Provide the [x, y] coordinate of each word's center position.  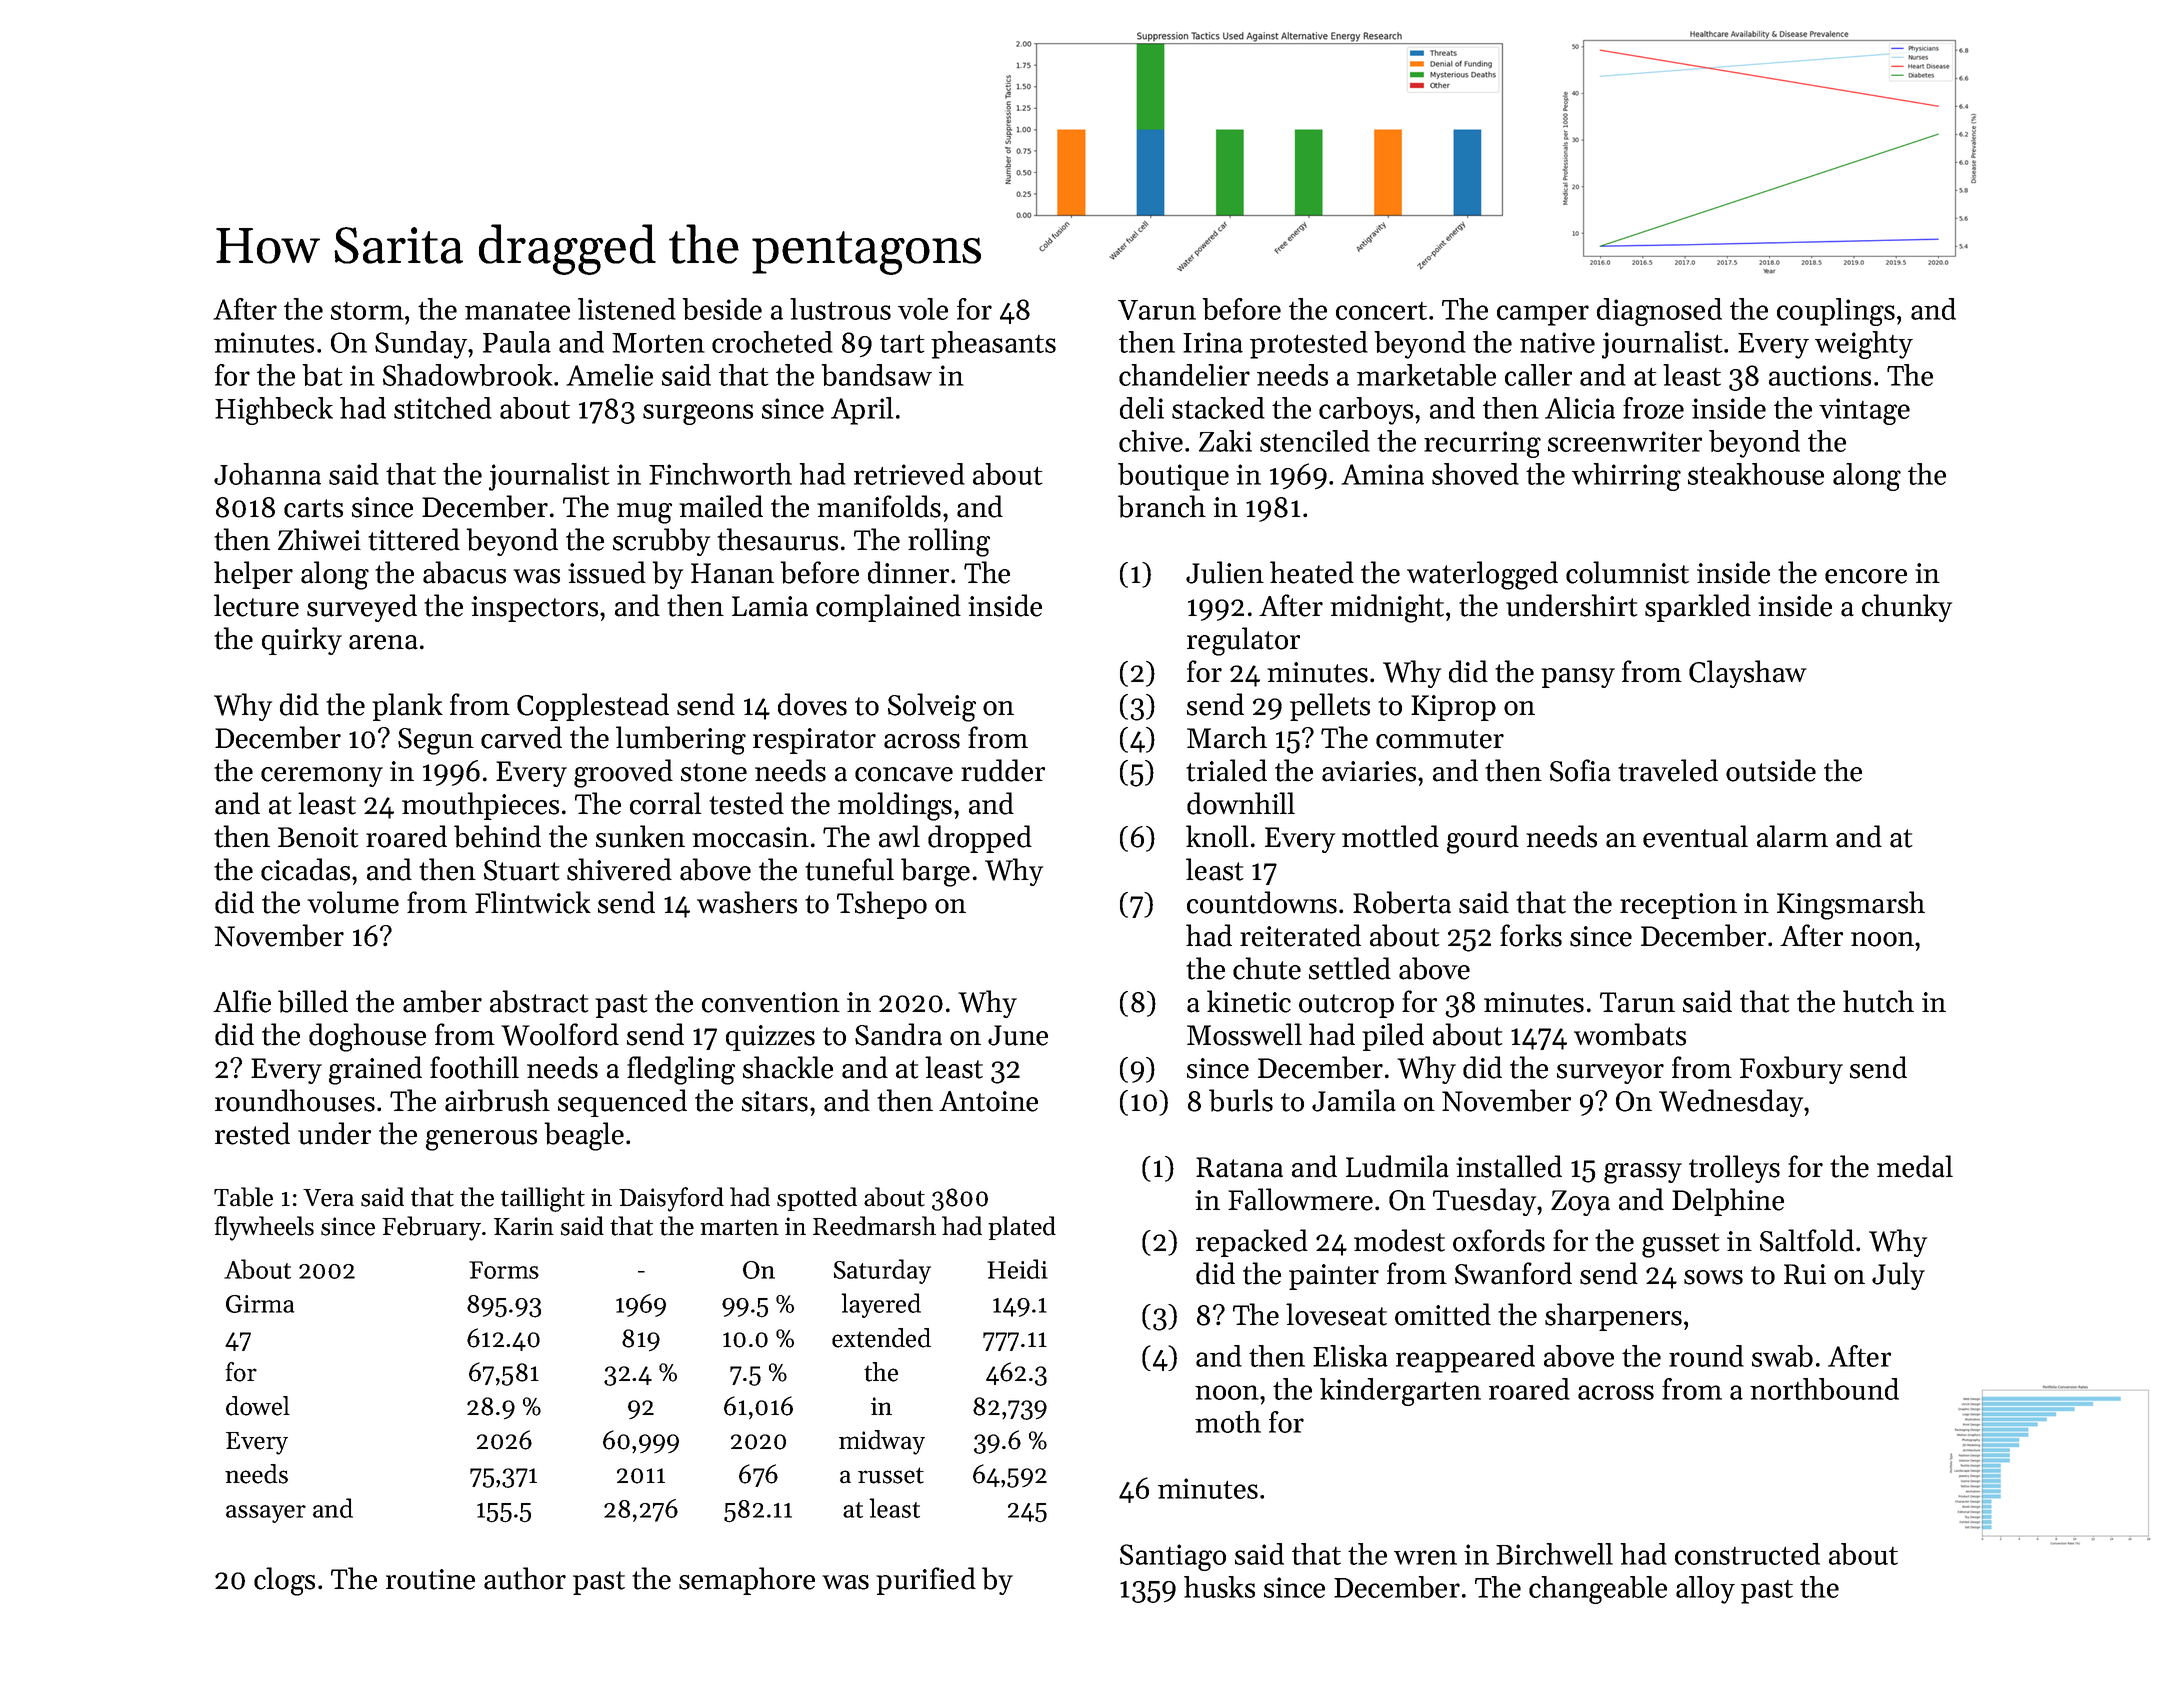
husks [1219, 1587]
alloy [1705, 1590]
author [525, 1578]
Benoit [318, 837]
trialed [1226, 770]
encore [1866, 576]
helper [253, 575]
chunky [1907, 608]
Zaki [1225, 441]
